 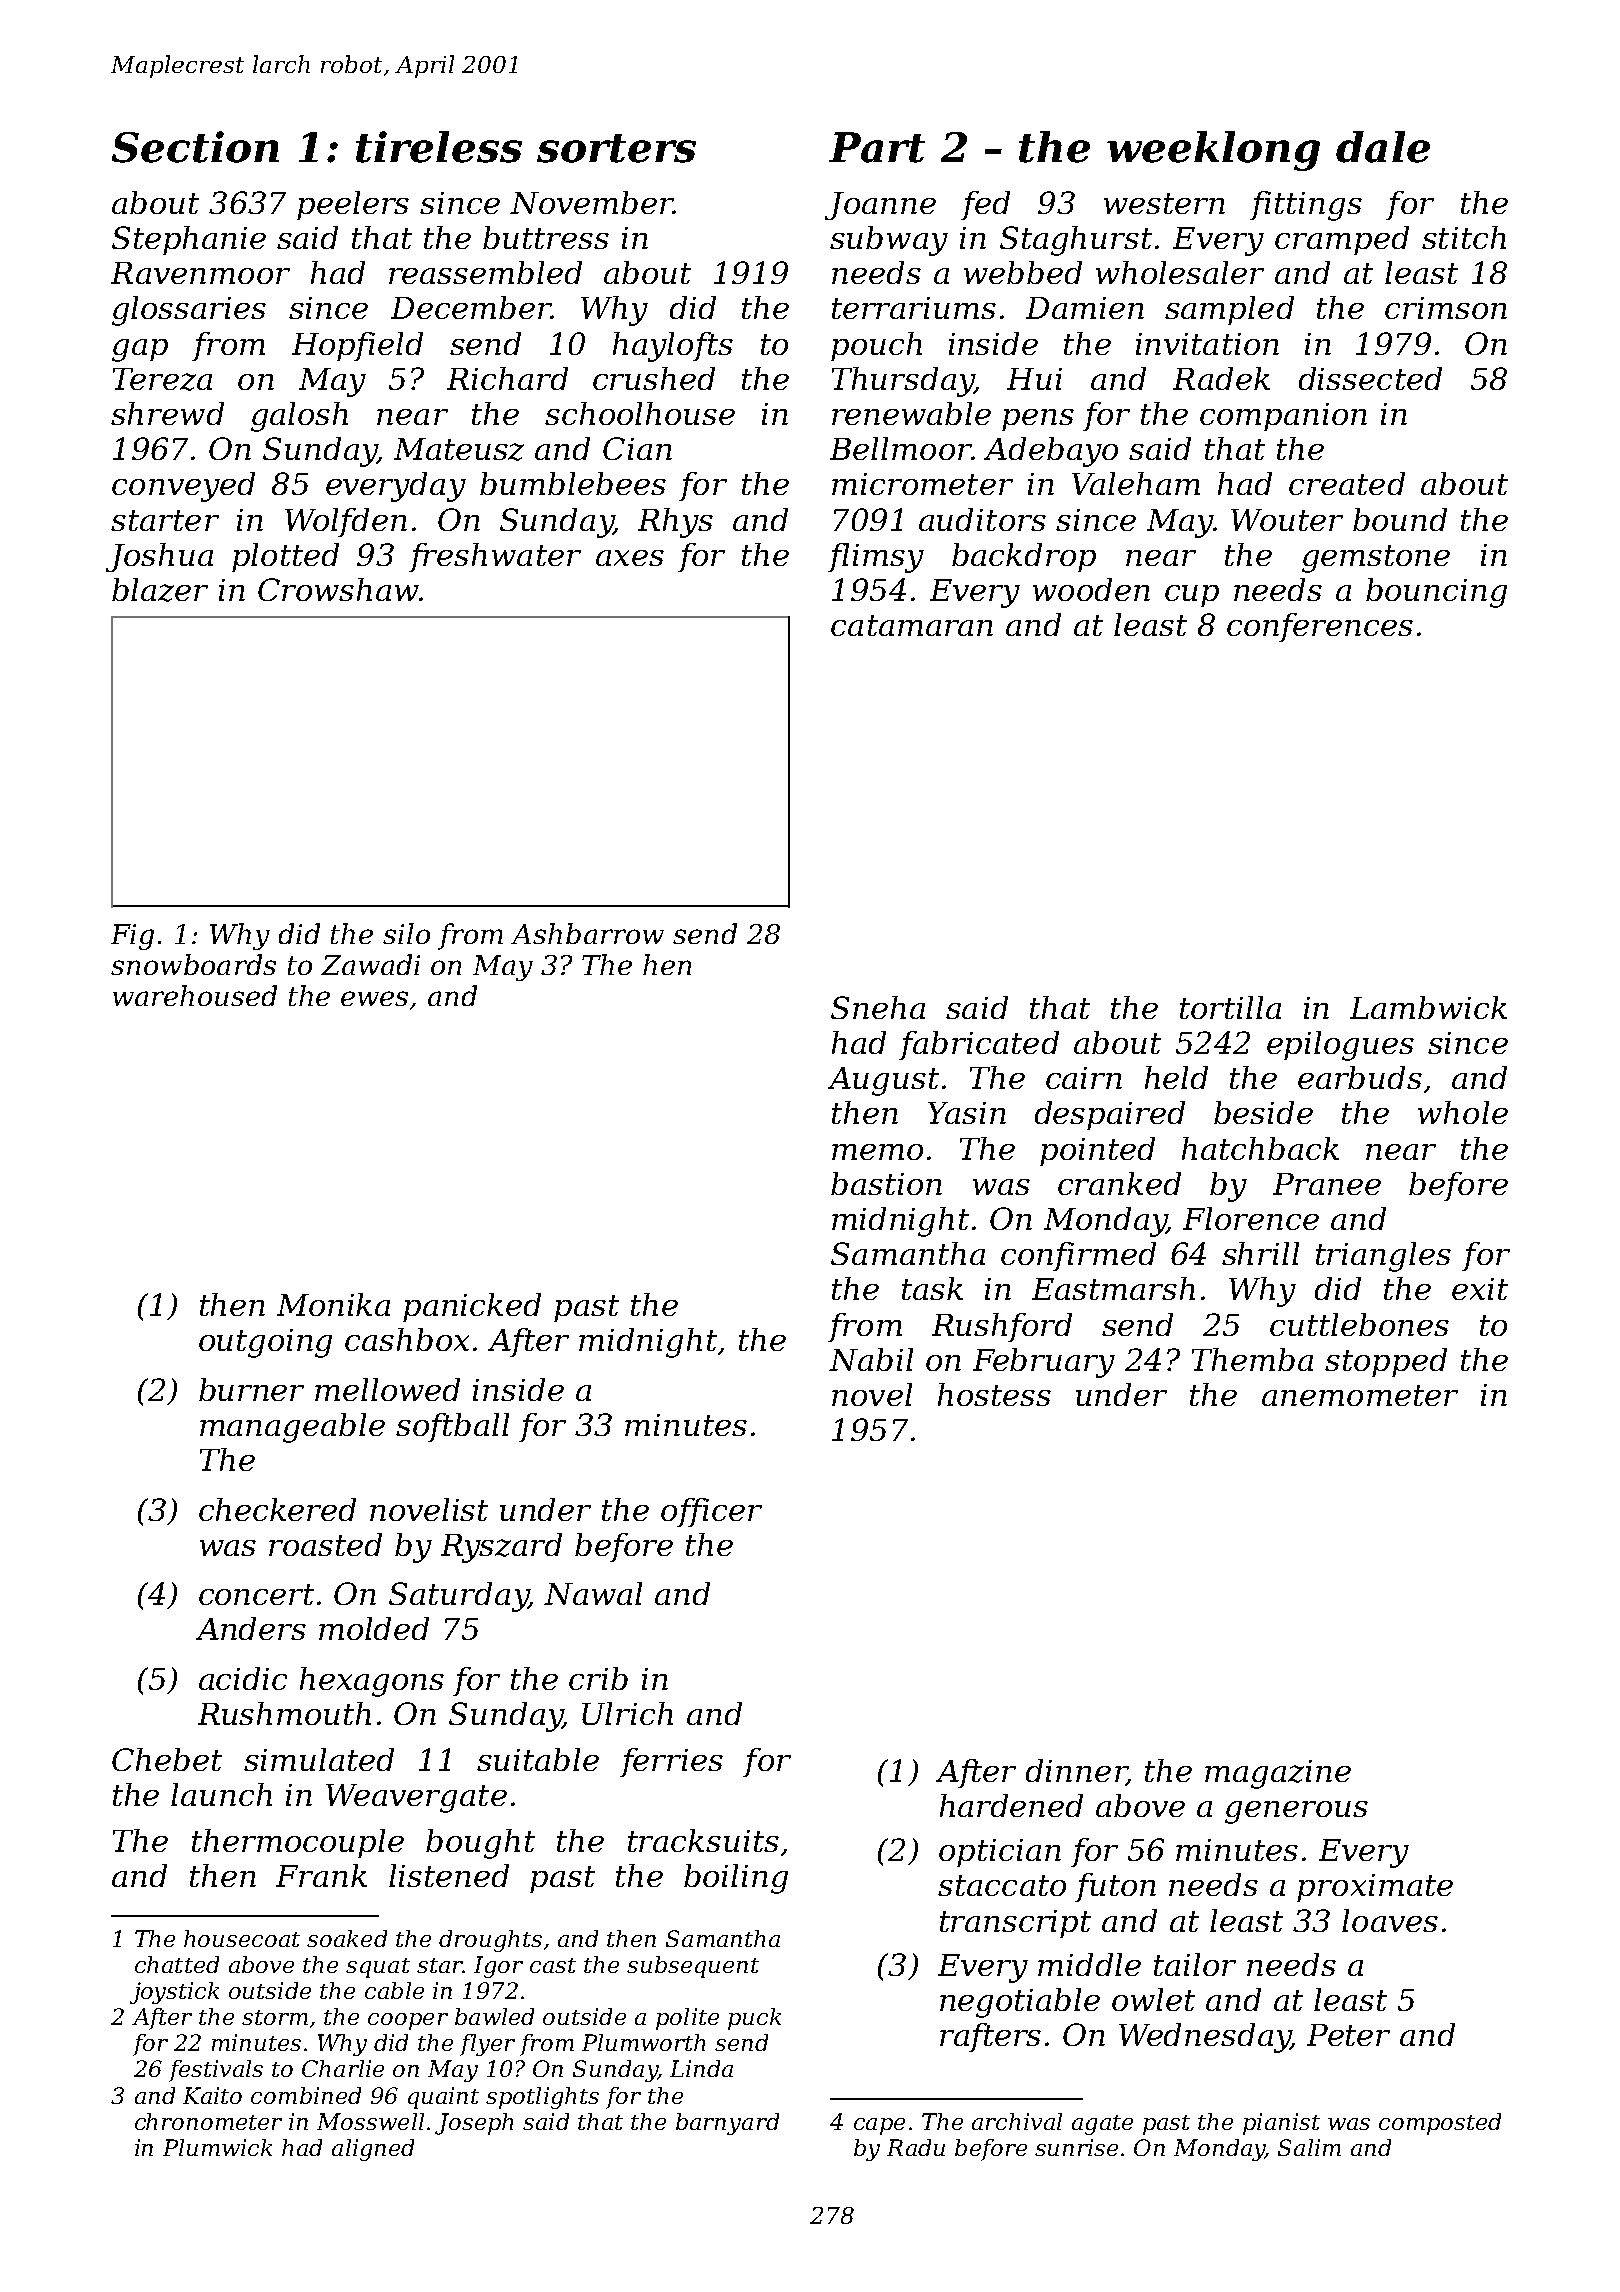 What do you see at coordinates (167, 413) in the screenshot?
I see `shrewd` at bounding box center [167, 413].
